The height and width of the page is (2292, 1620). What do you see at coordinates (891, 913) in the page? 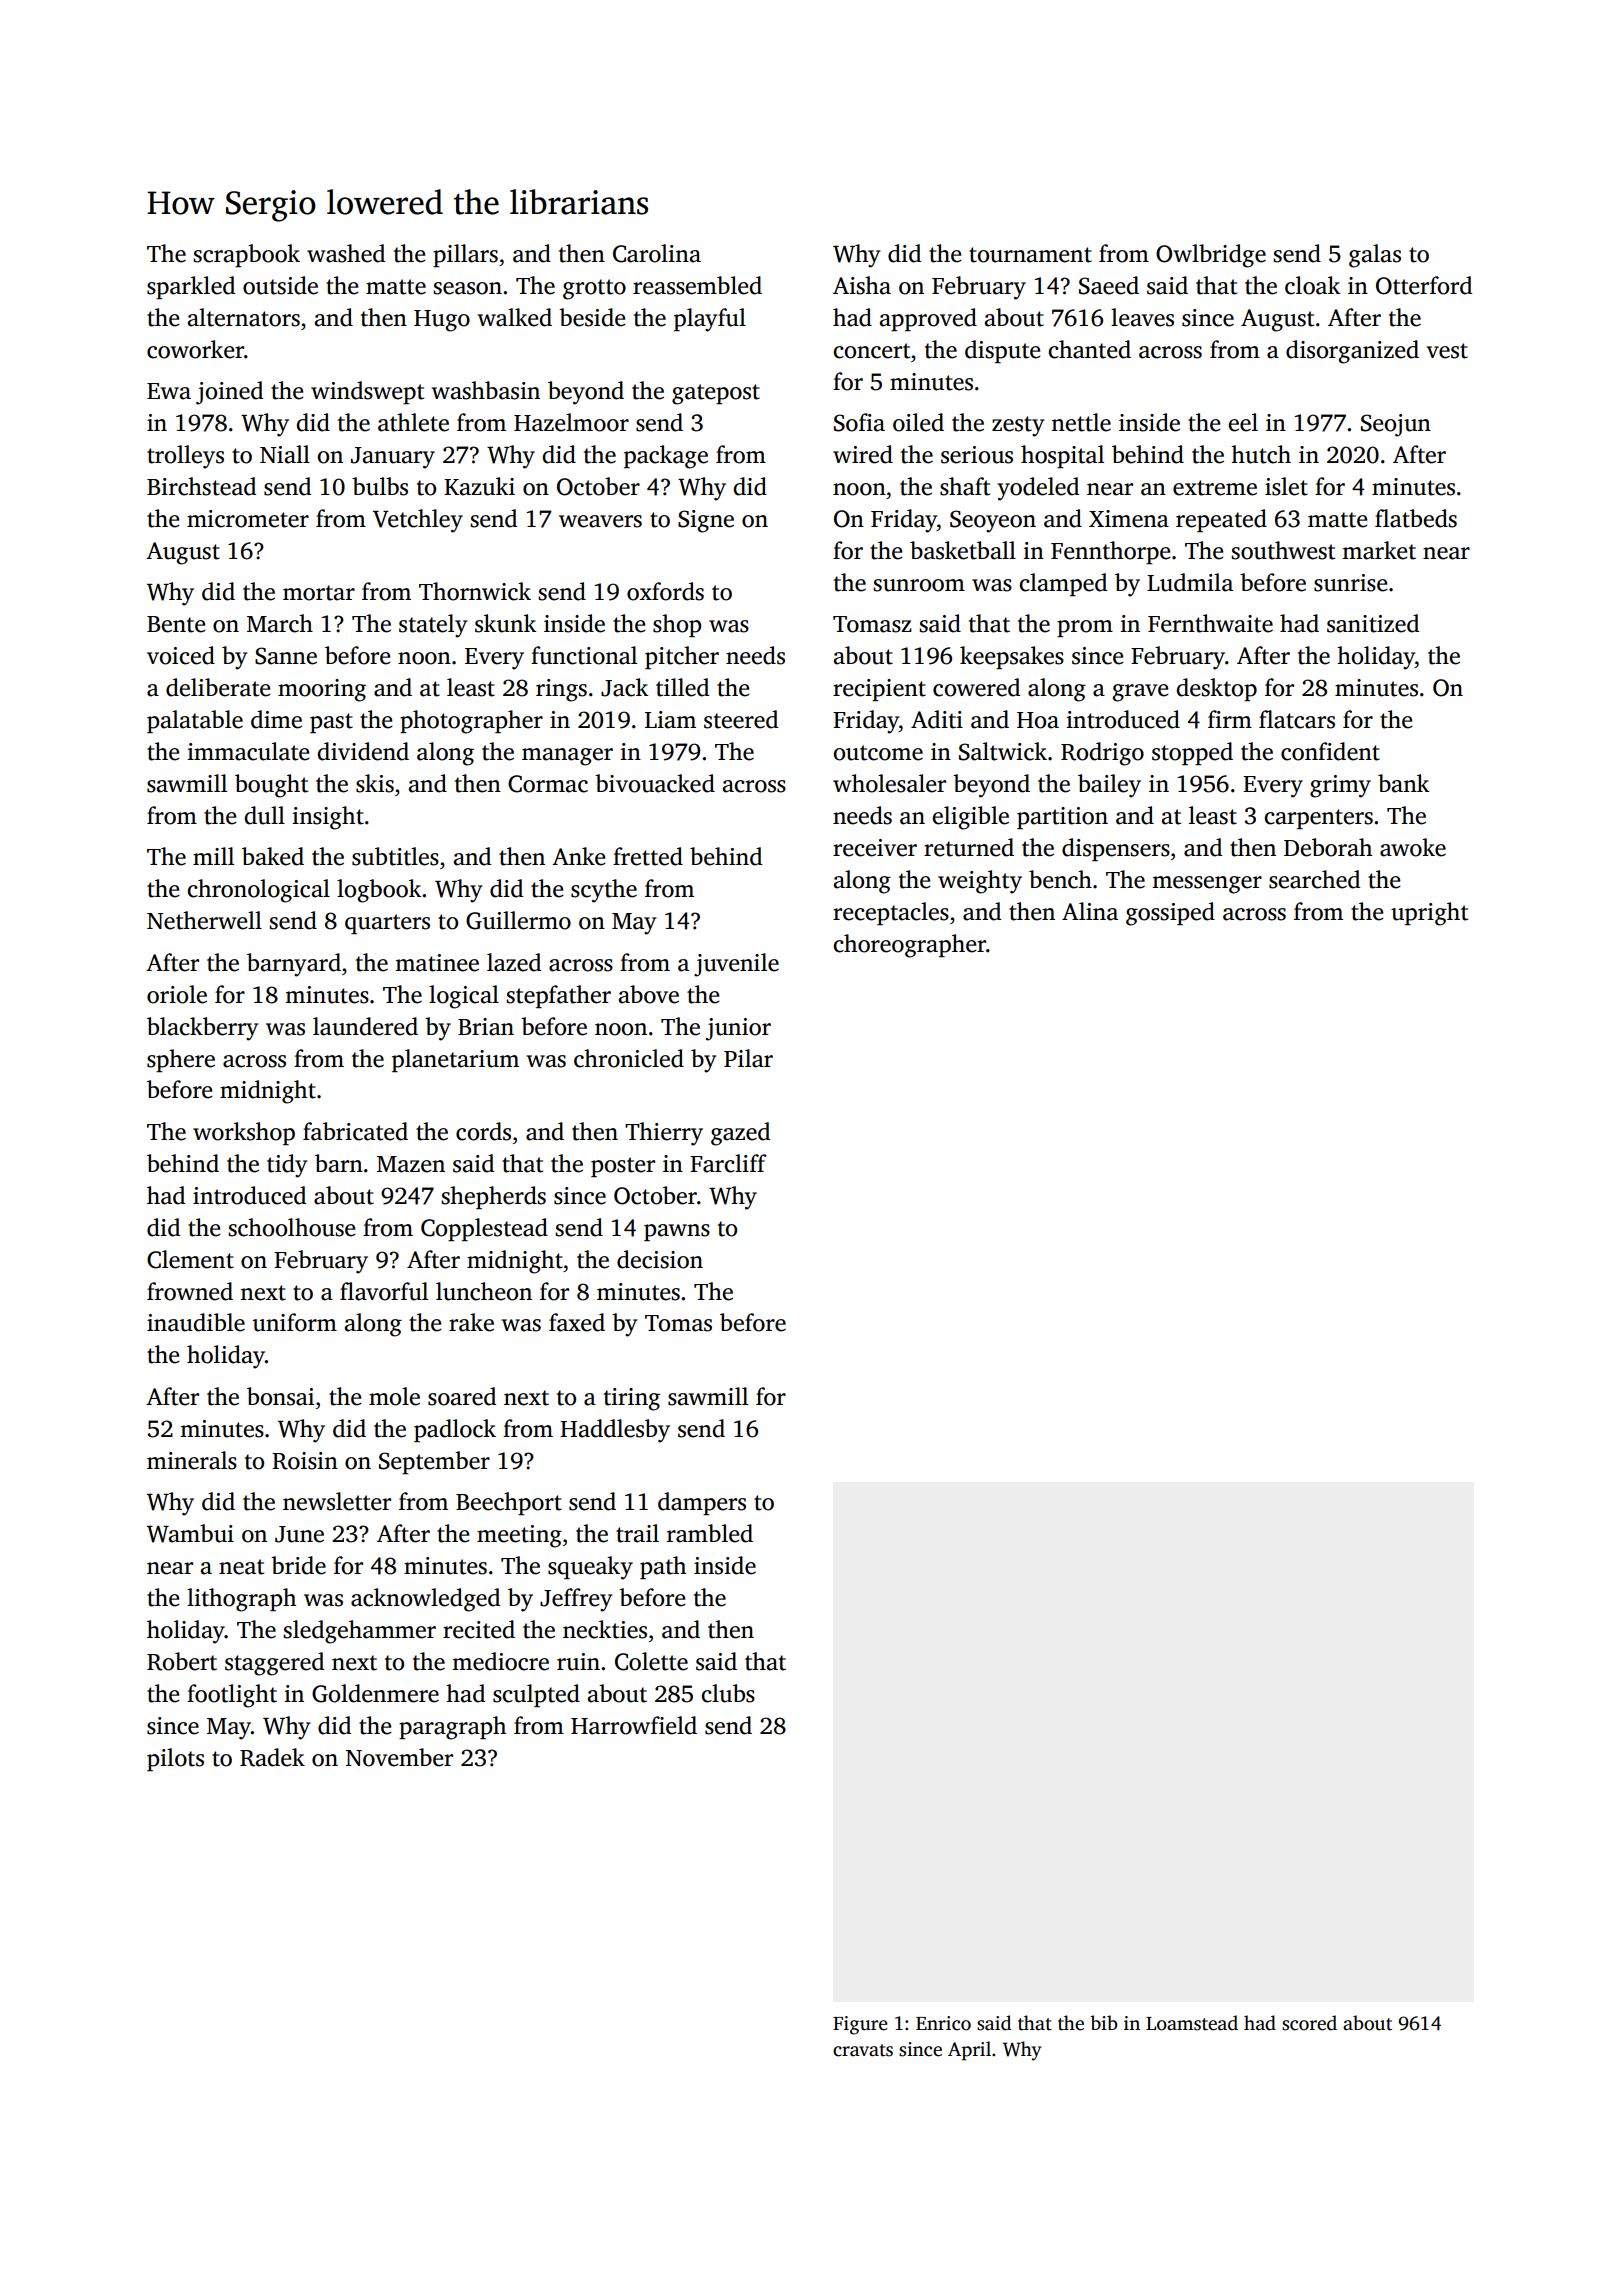
I see `receptacles` at bounding box center [891, 913].
